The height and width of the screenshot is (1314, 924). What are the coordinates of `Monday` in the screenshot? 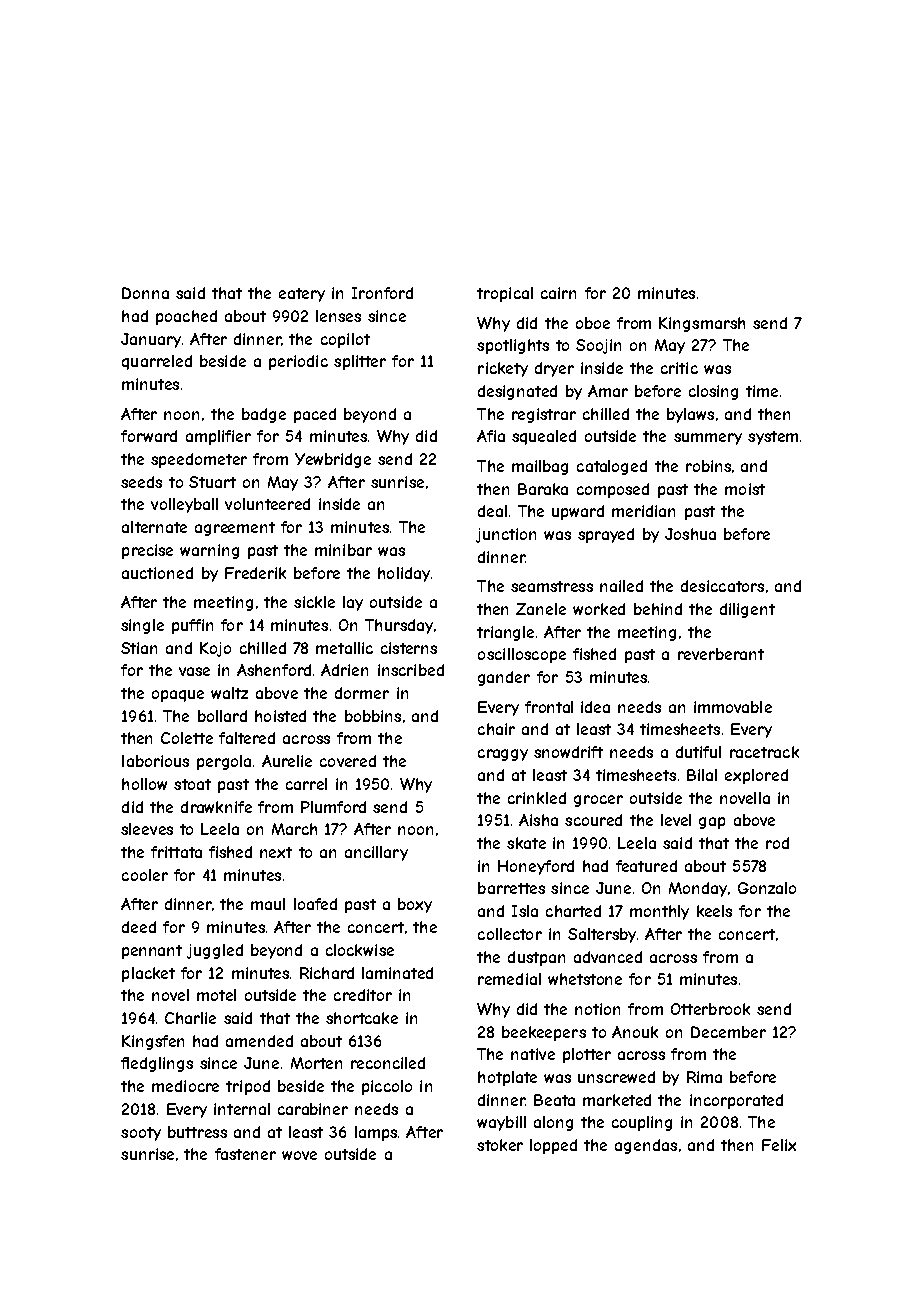 It's located at (698, 889).
